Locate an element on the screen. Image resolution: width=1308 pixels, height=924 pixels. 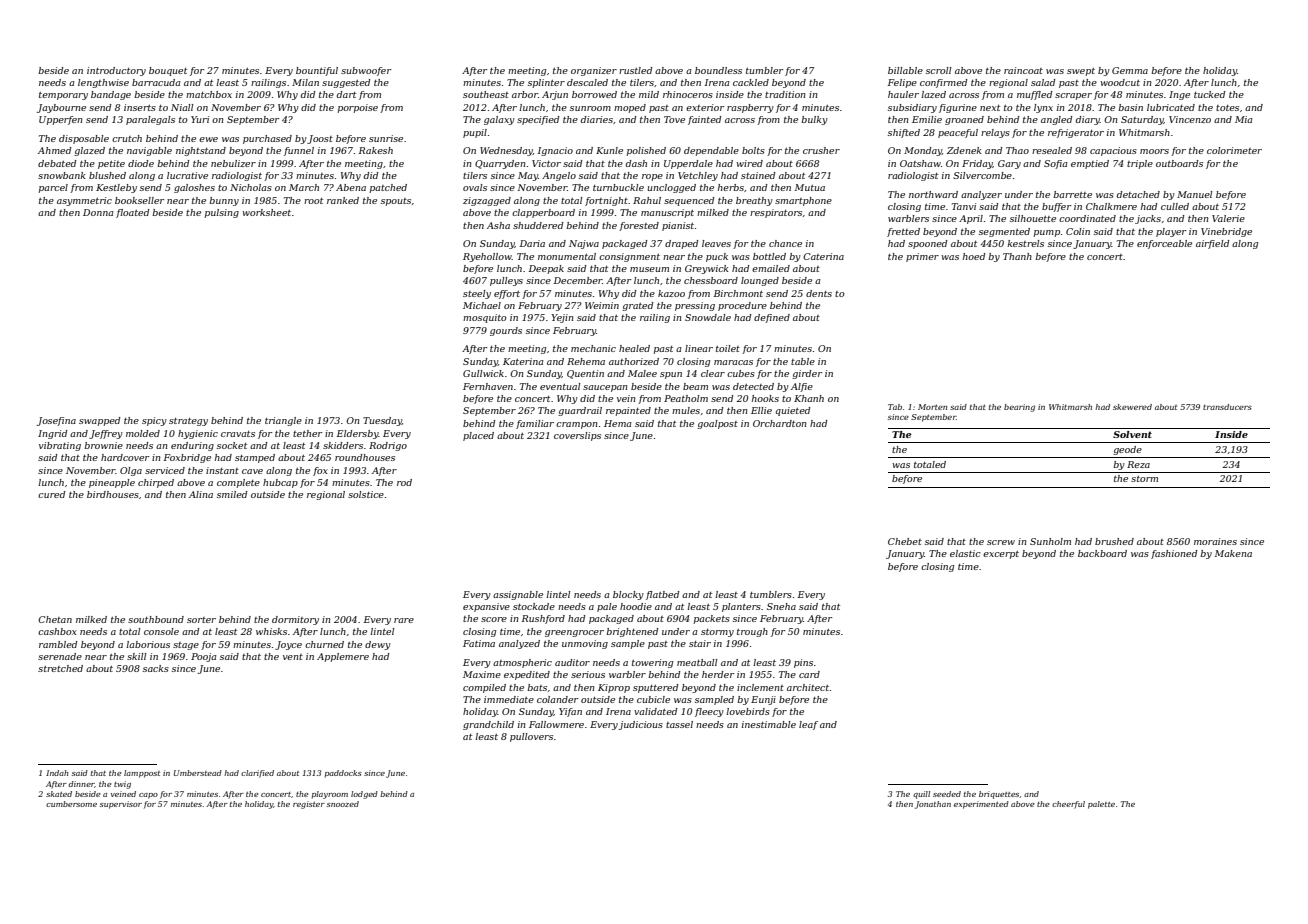
snowbank is located at coordinates (61, 175).
